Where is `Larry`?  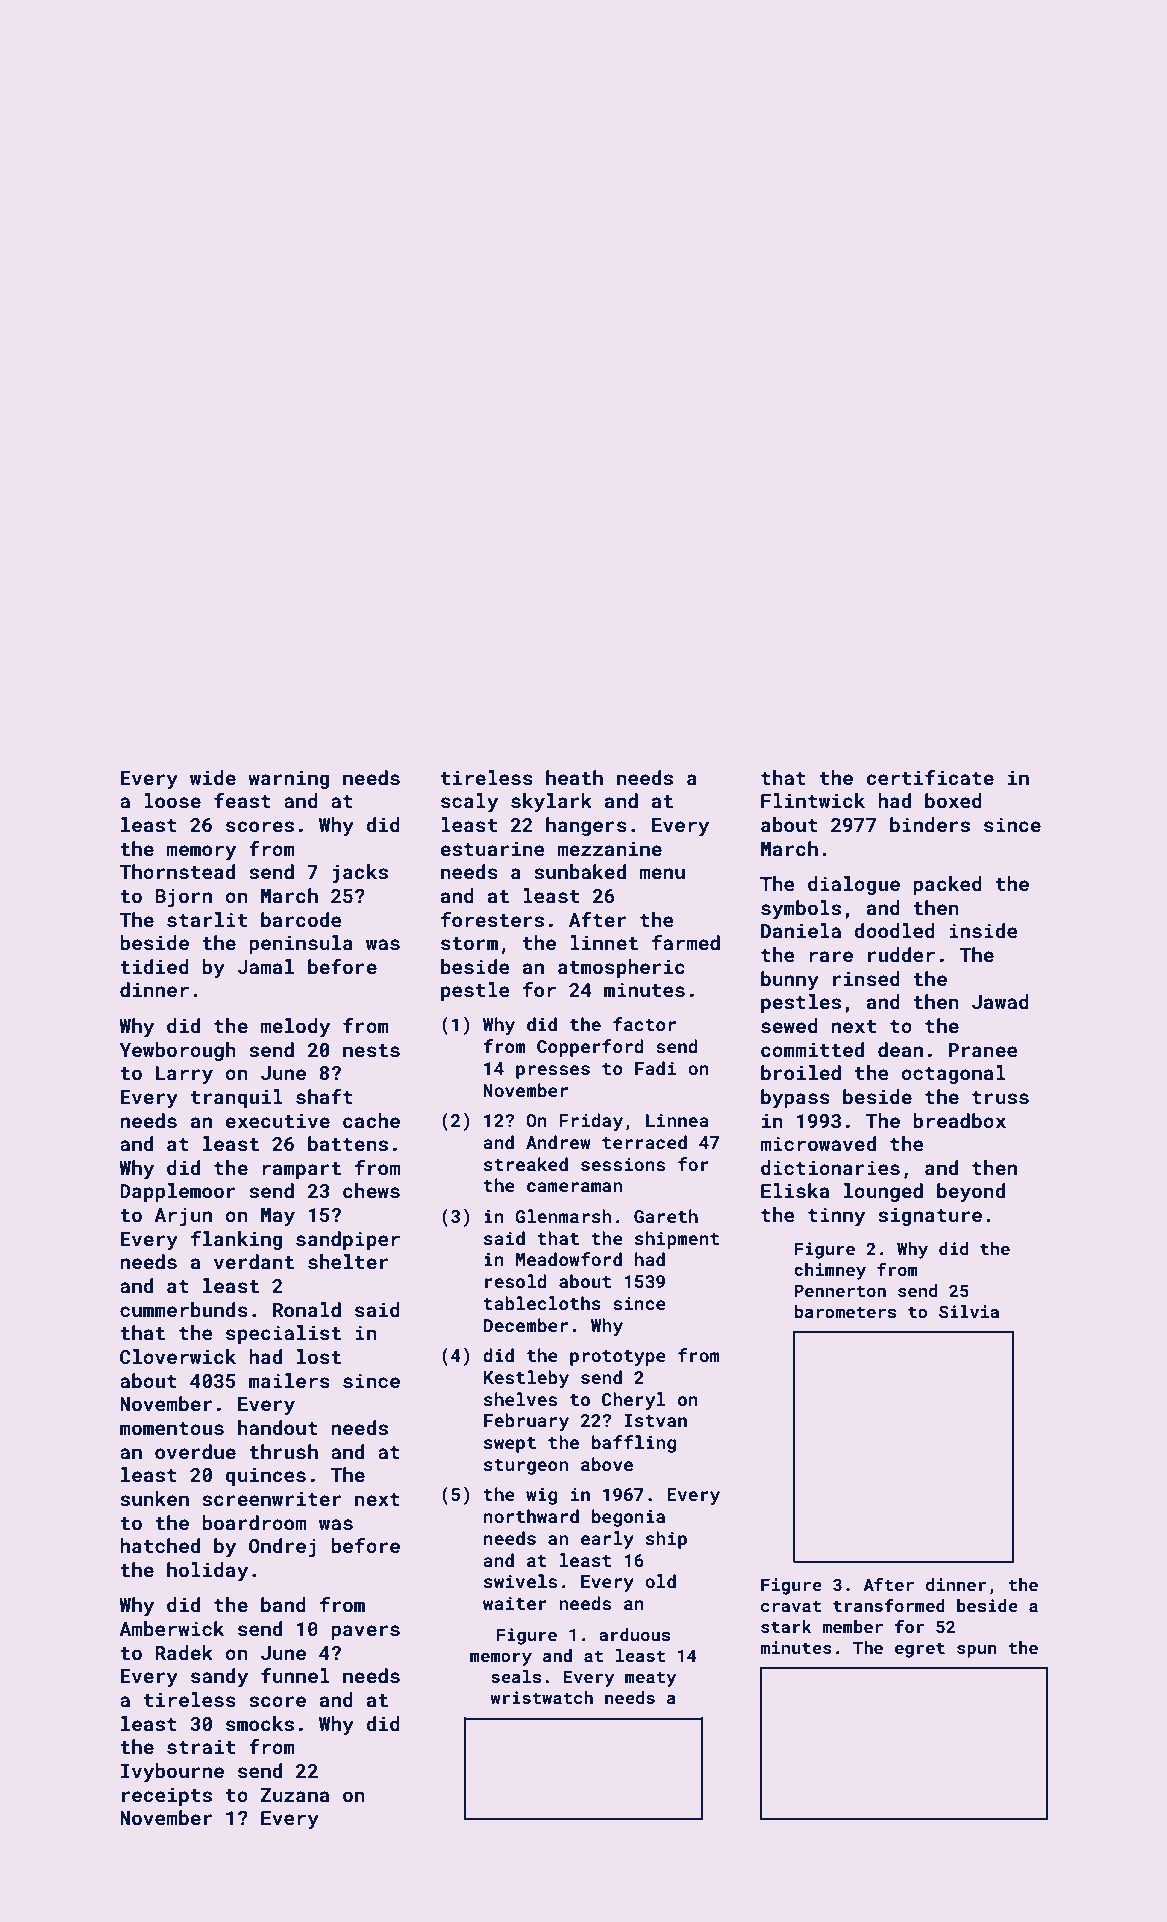
Larry is located at coordinates (184, 1075).
